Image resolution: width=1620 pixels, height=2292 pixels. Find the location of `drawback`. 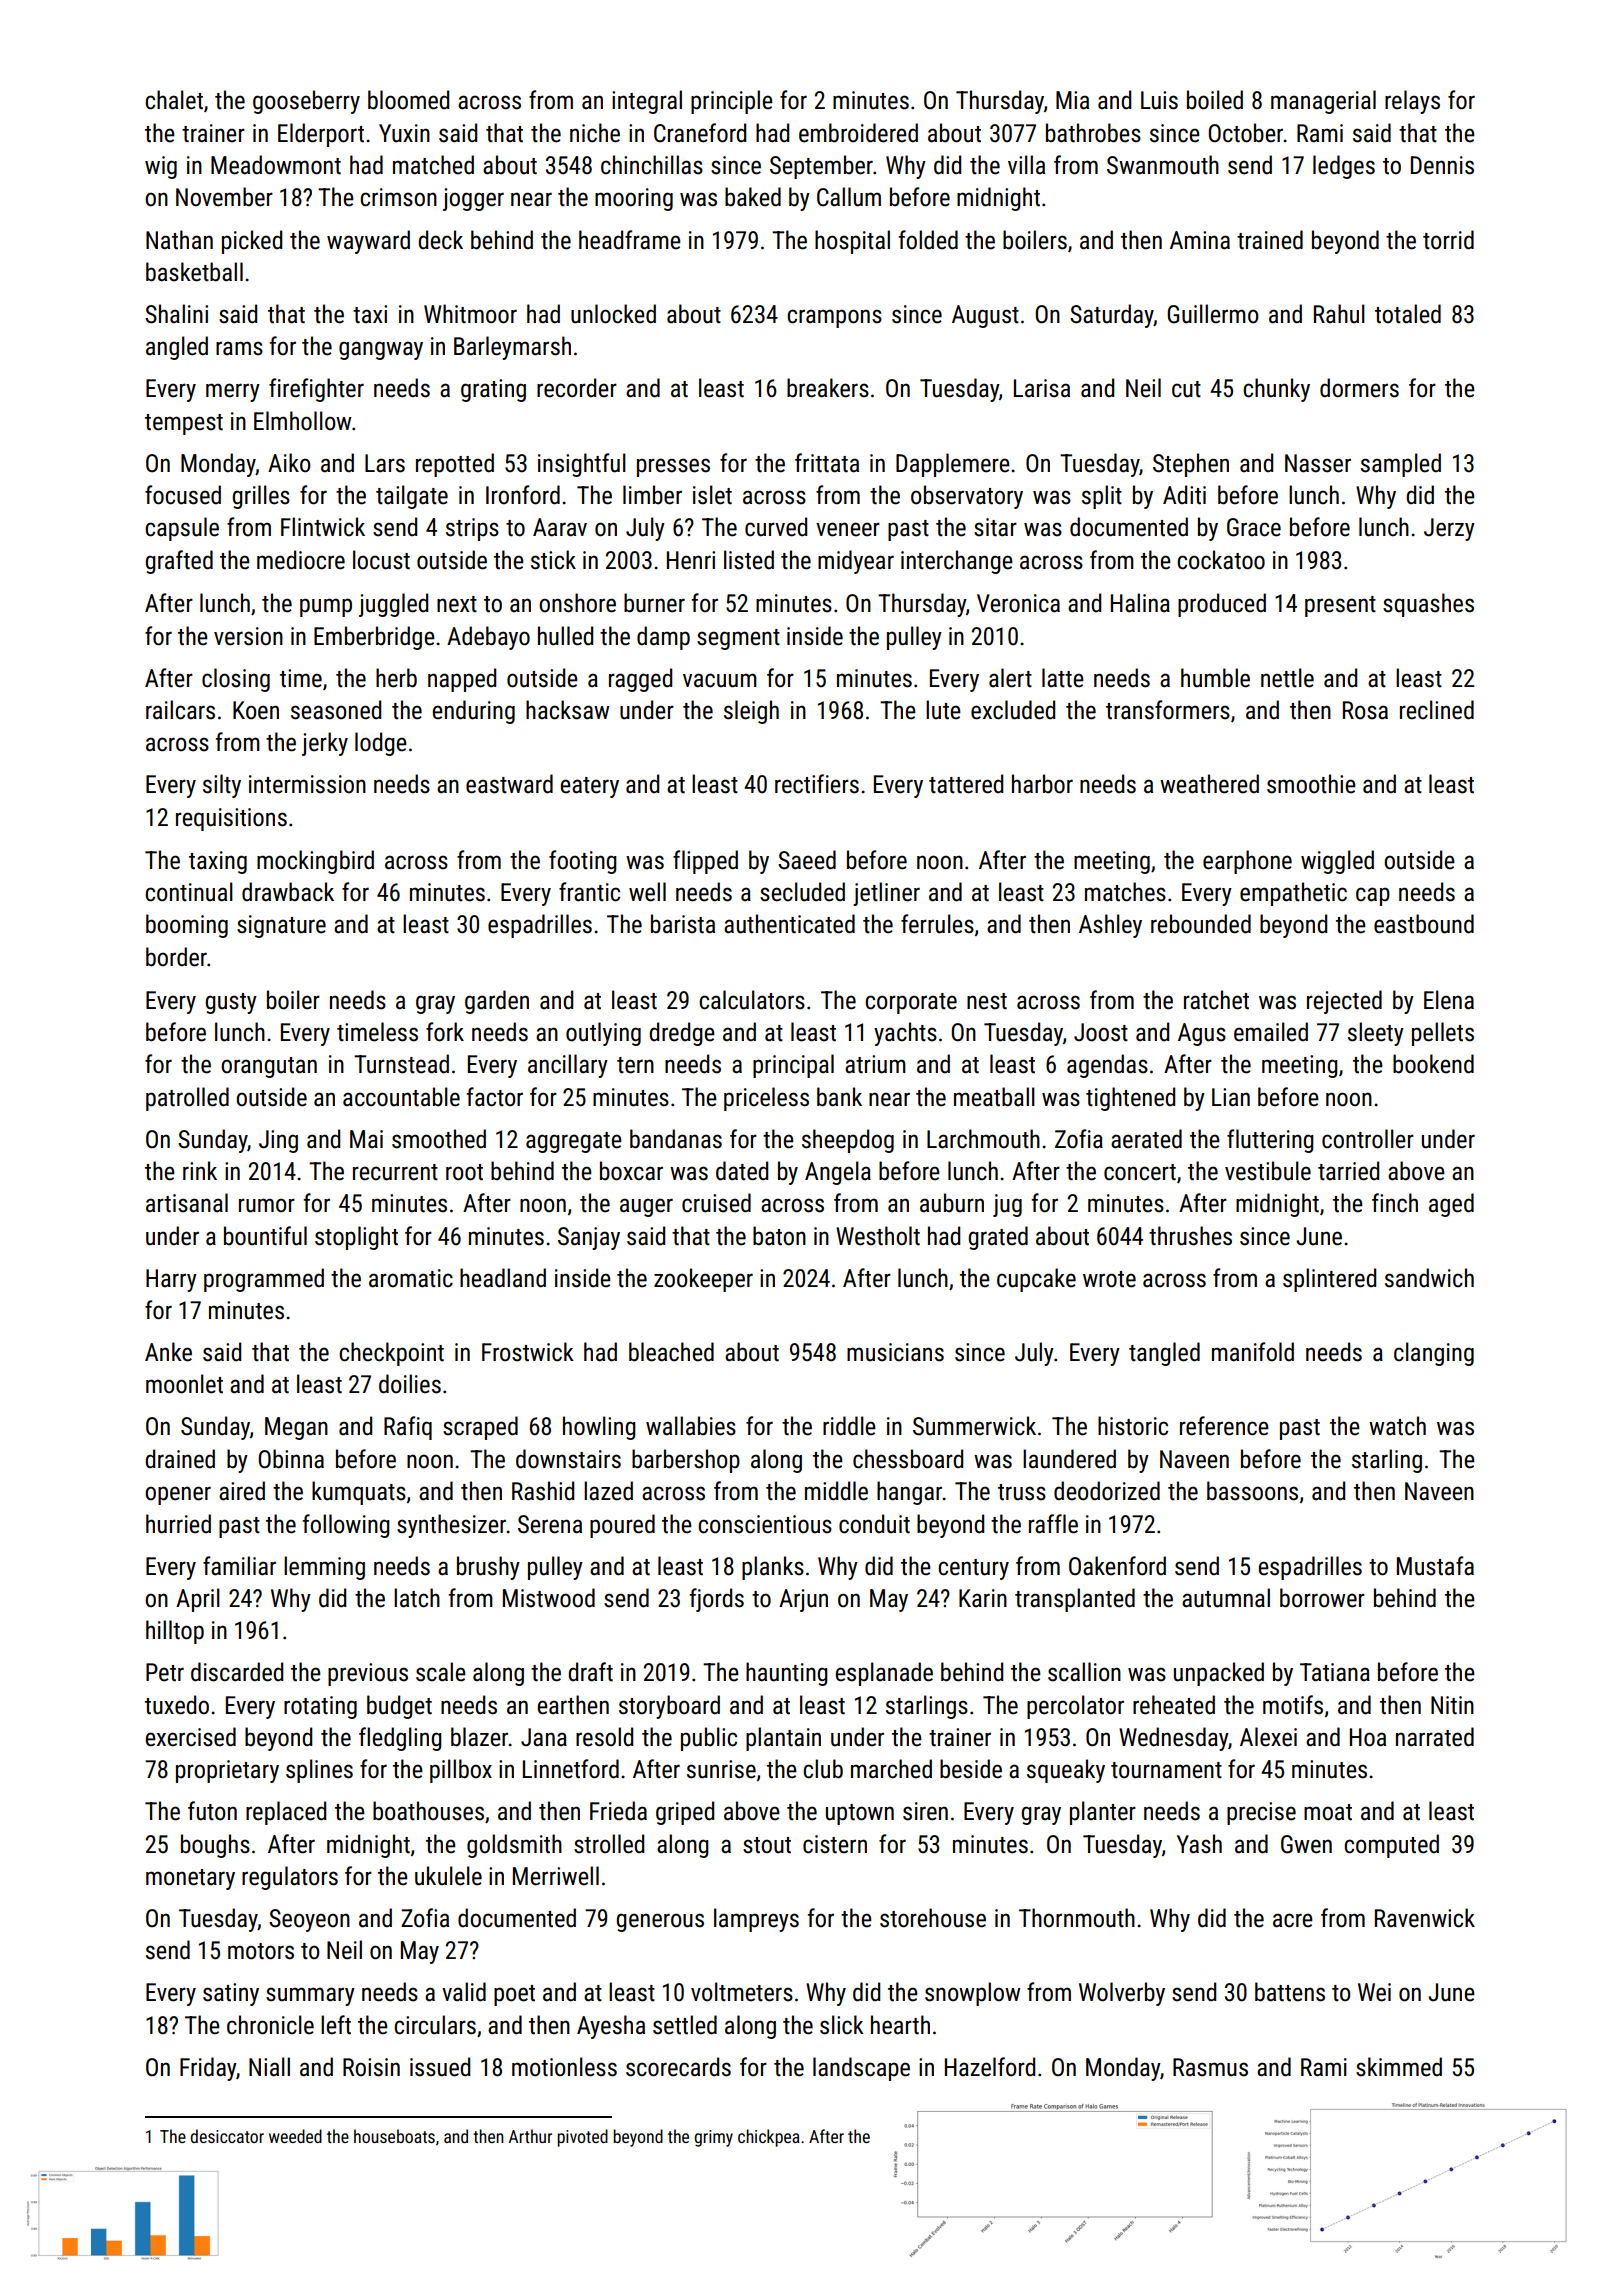

drawback is located at coordinates (288, 892).
